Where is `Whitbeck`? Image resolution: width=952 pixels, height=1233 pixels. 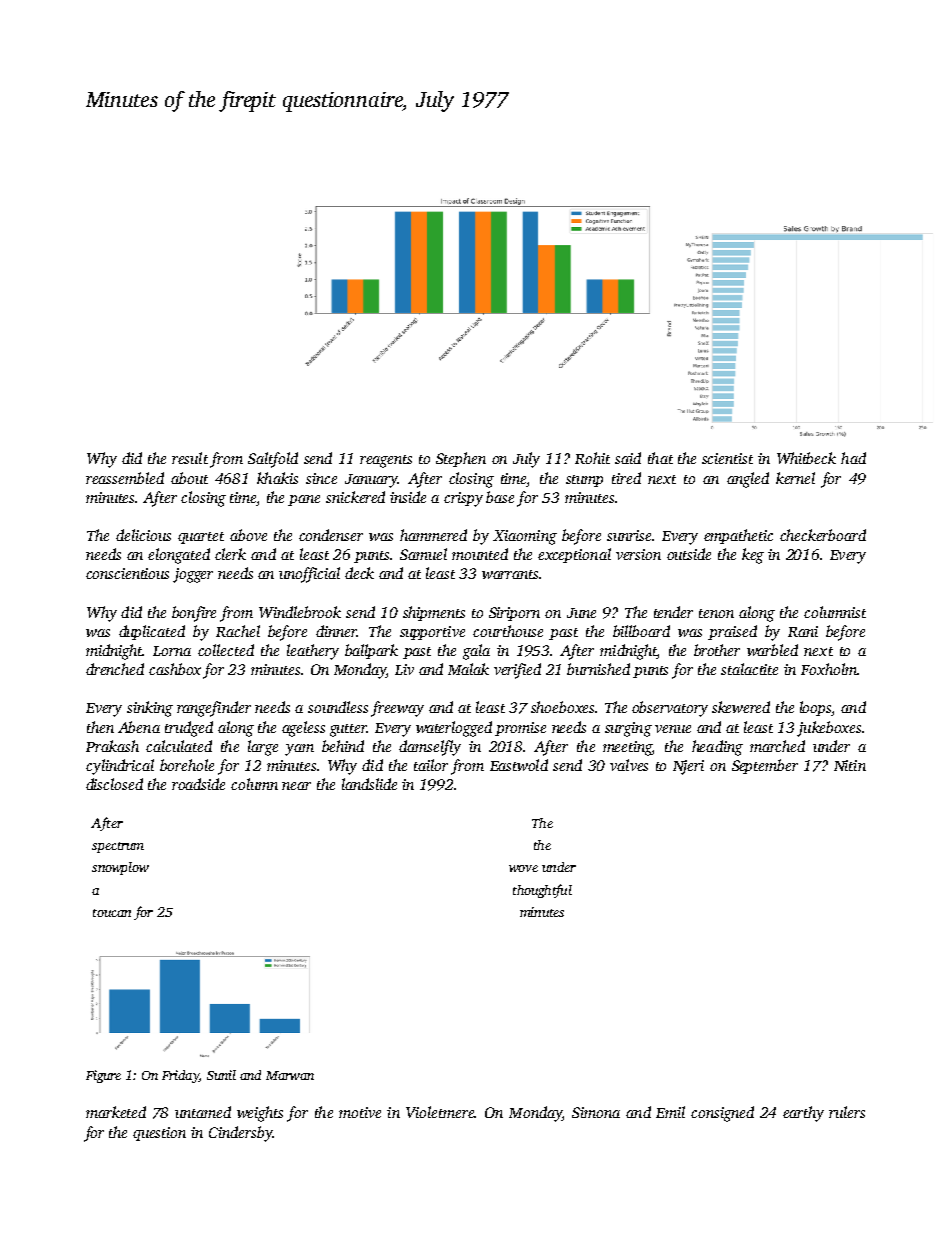
Whitbeck is located at coordinates (806, 458).
